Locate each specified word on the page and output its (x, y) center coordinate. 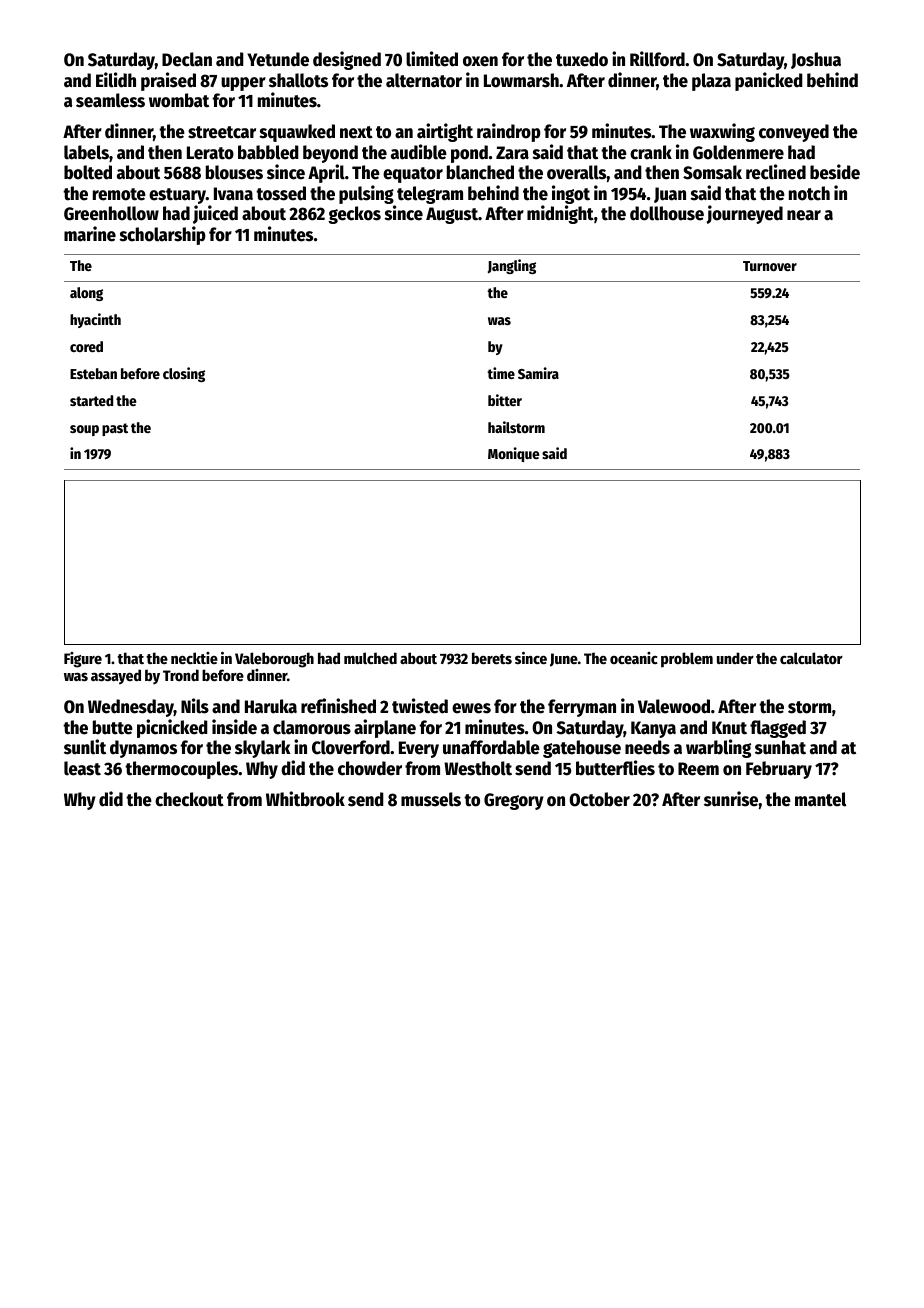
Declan (187, 59)
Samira (538, 373)
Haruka (271, 706)
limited (432, 59)
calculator (811, 658)
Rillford (657, 59)
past (115, 429)
